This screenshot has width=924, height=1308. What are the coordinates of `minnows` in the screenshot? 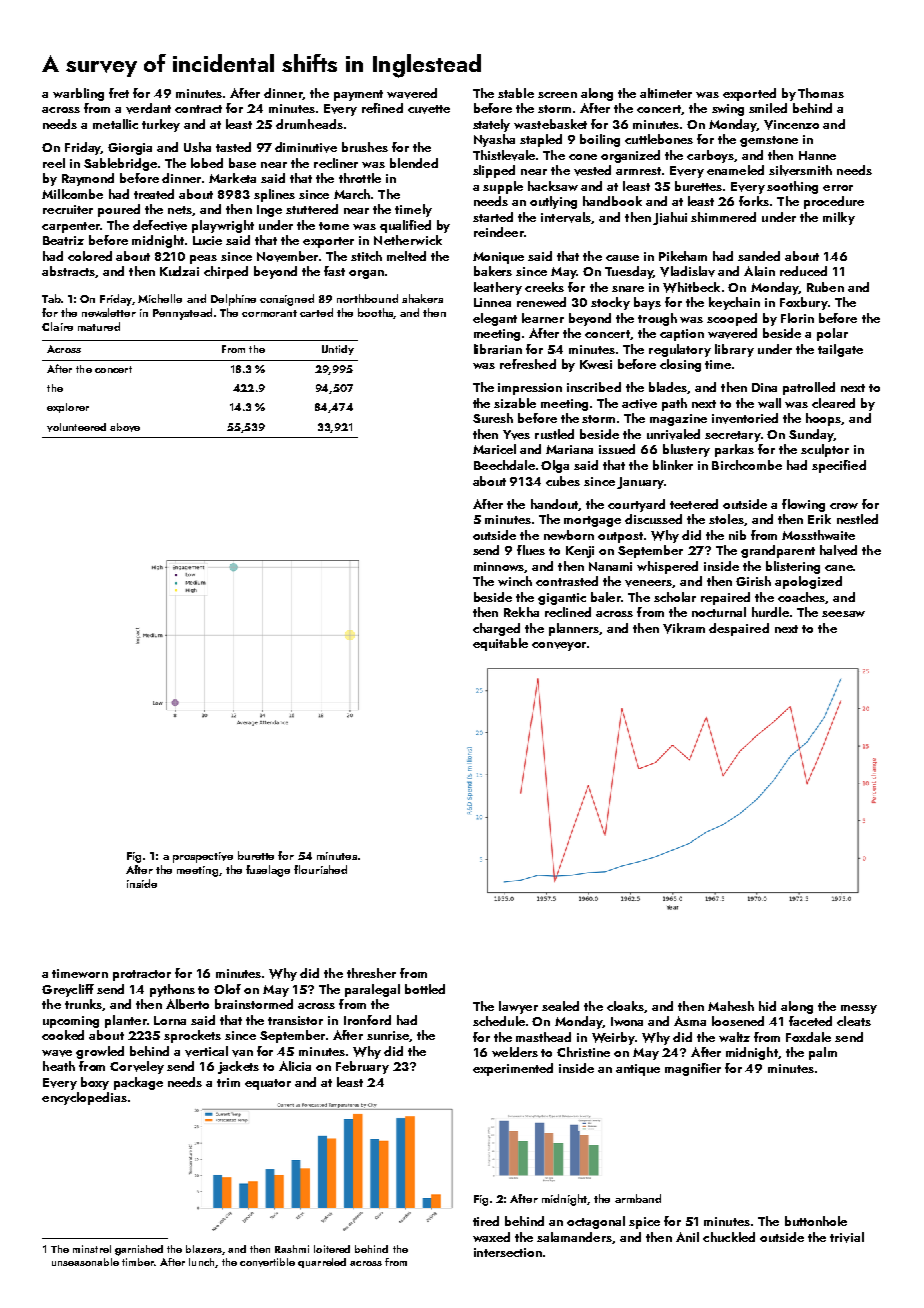 It's located at (499, 567).
